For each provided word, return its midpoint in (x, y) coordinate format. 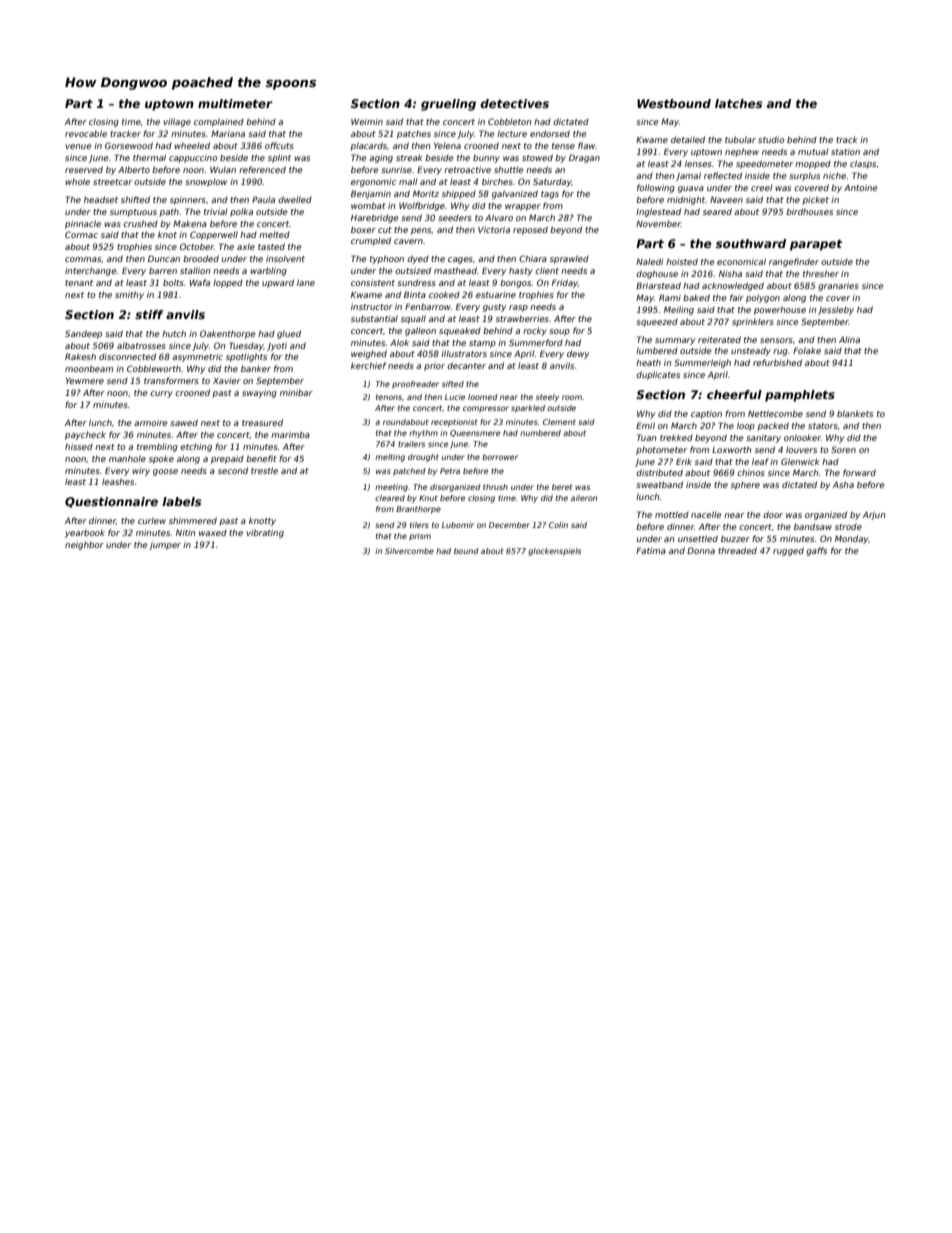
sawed (184, 422)
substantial (374, 318)
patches (414, 134)
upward (278, 283)
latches (738, 103)
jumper (165, 545)
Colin (558, 525)
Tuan (647, 437)
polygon (763, 298)
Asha (843, 484)
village (177, 122)
